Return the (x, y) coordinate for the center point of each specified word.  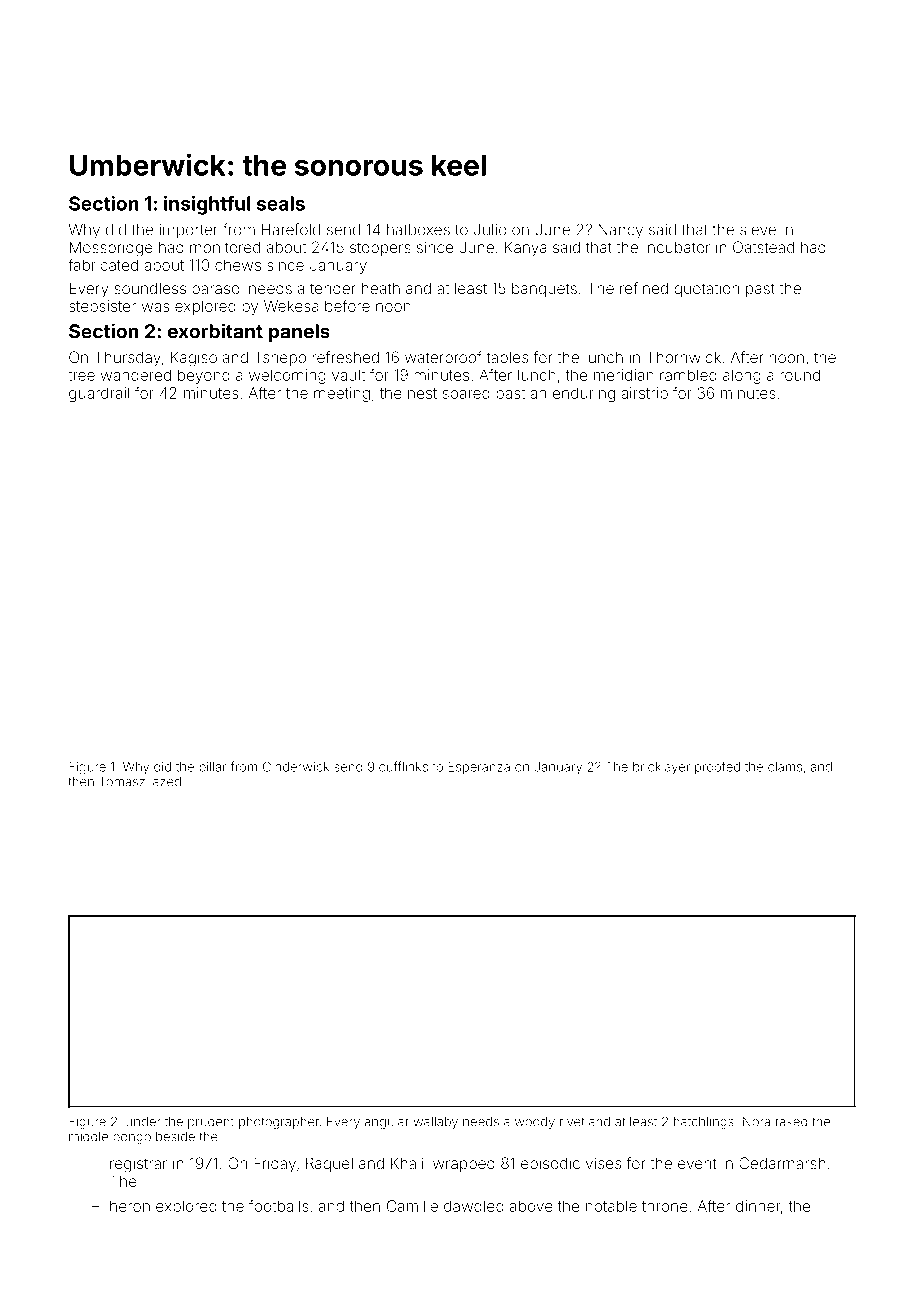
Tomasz (122, 781)
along (742, 376)
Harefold (291, 229)
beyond (204, 376)
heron (130, 1206)
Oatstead (763, 247)
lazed (165, 782)
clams (785, 767)
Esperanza (479, 768)
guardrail (99, 394)
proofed (717, 767)
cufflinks (403, 766)
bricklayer (661, 768)
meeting (342, 394)
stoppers (380, 249)
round (800, 375)
